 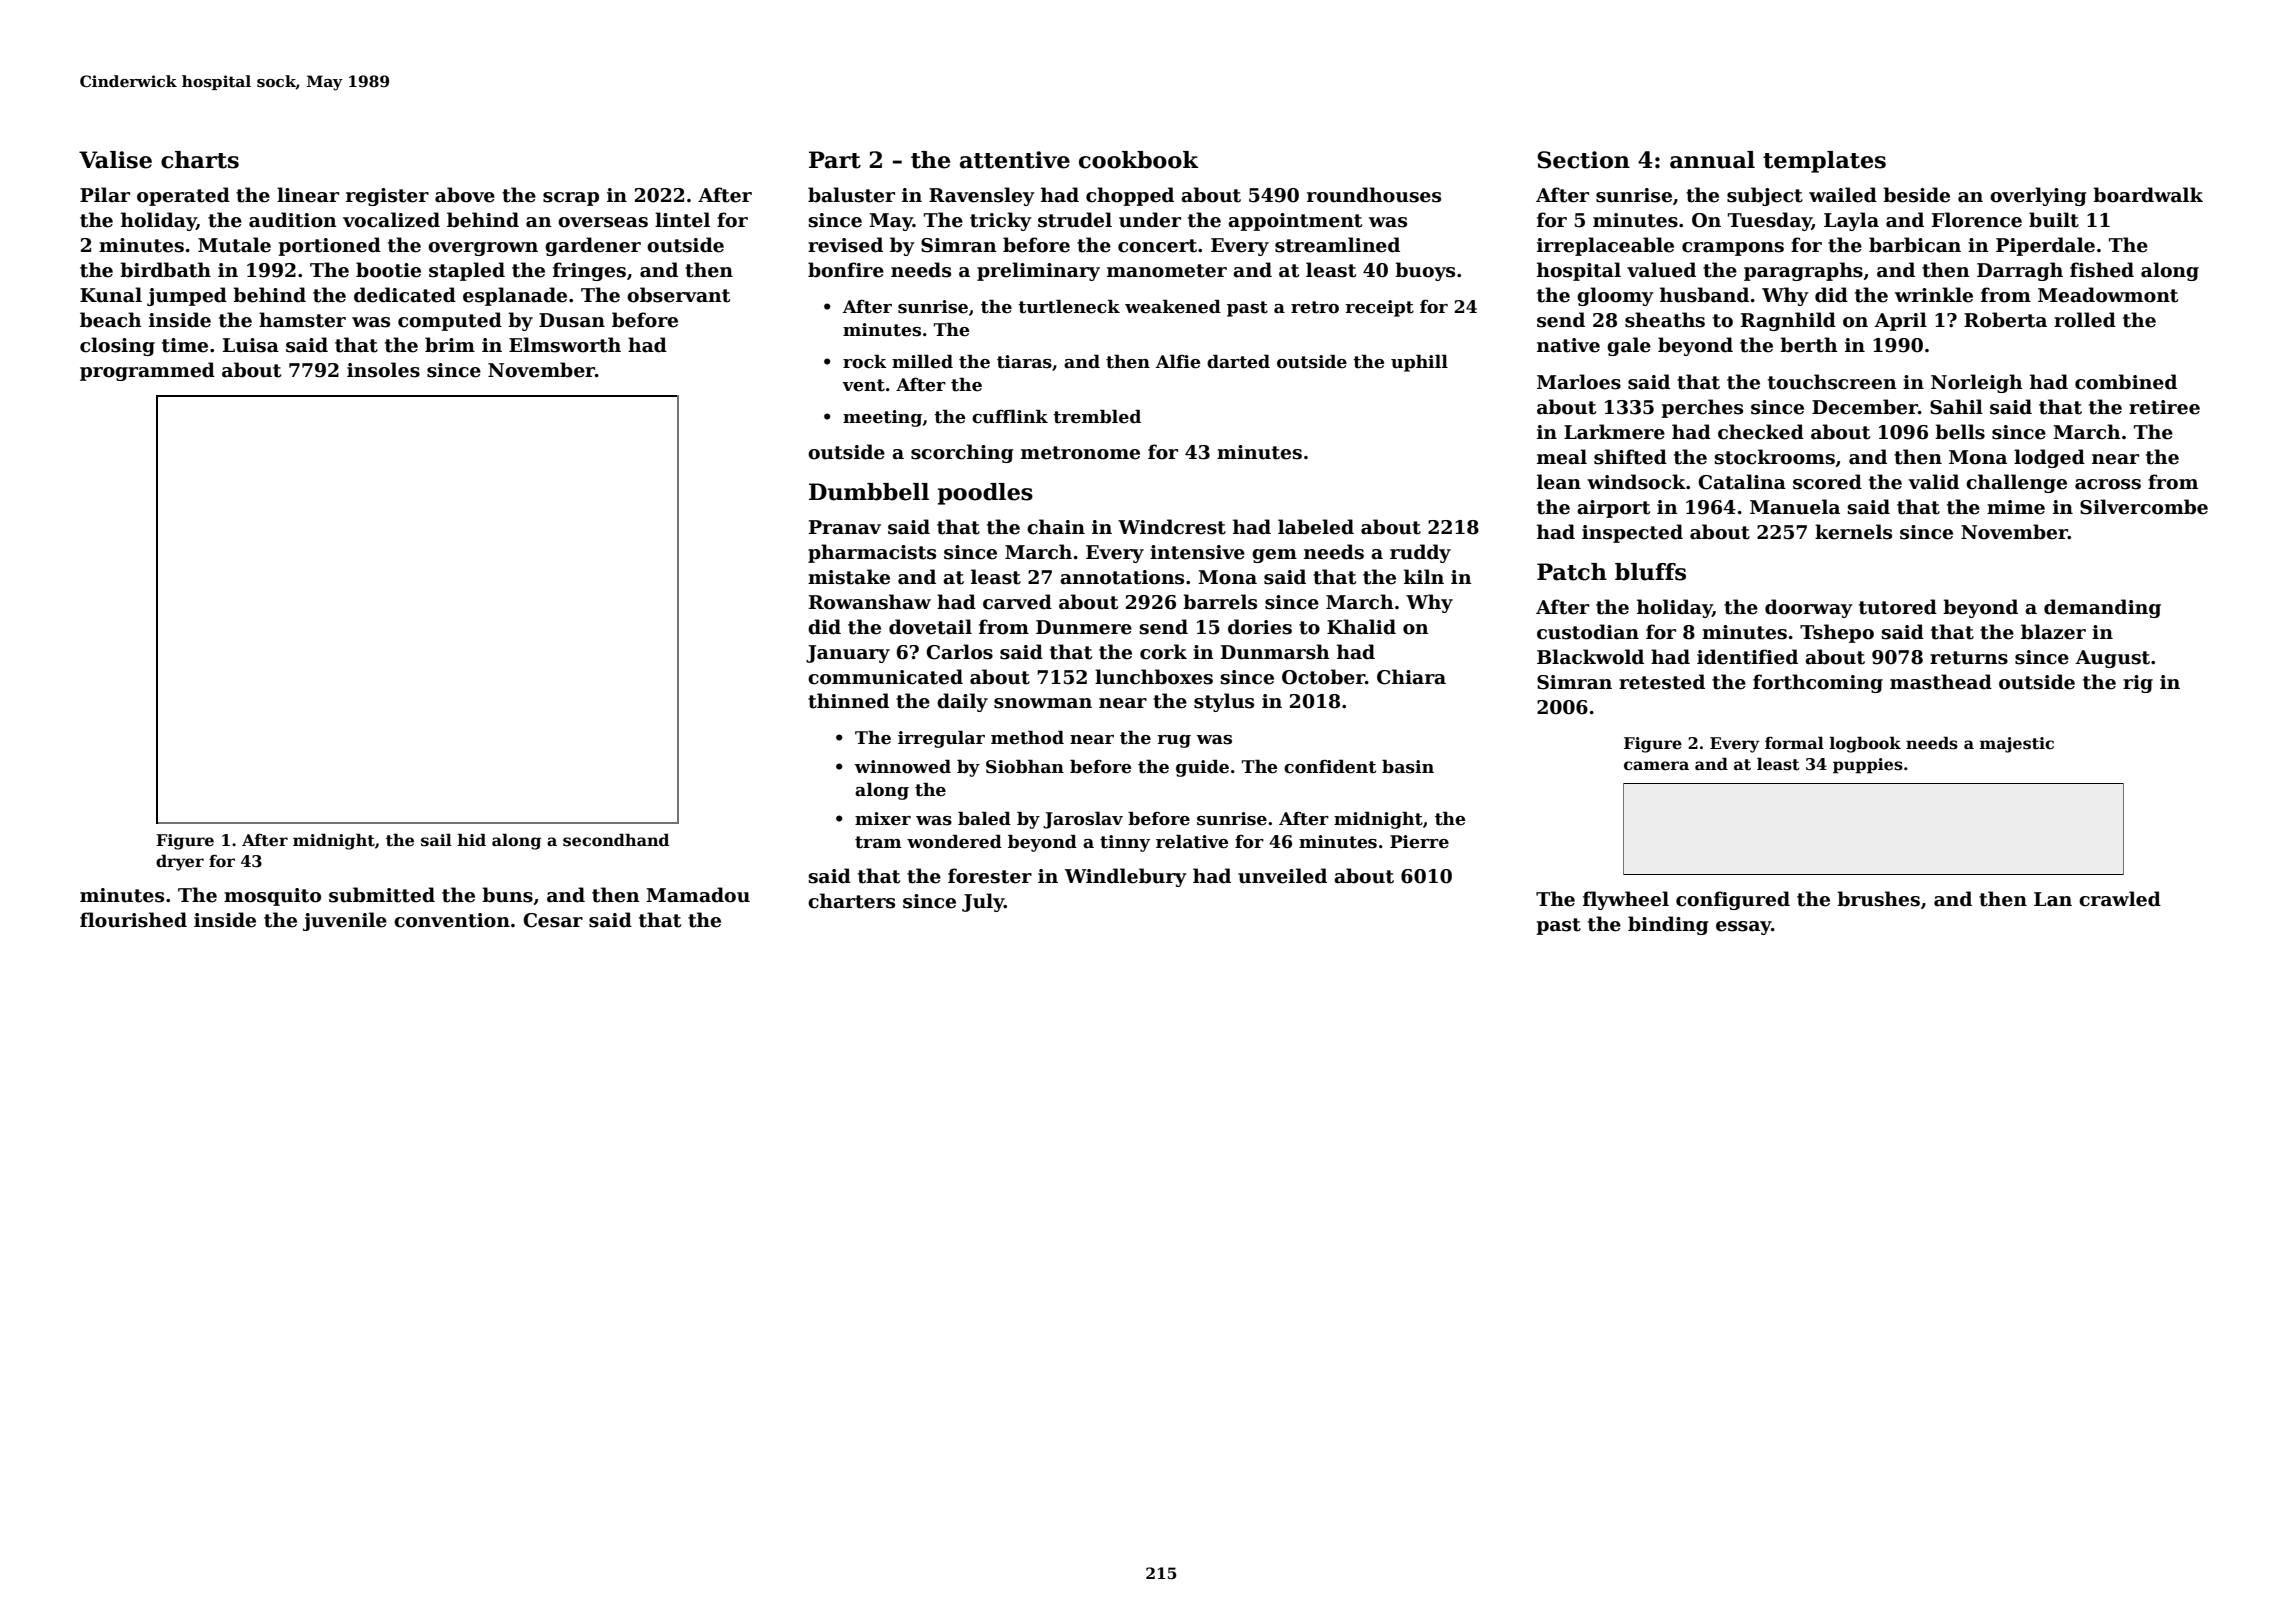 I want to click on above, so click(x=465, y=195).
